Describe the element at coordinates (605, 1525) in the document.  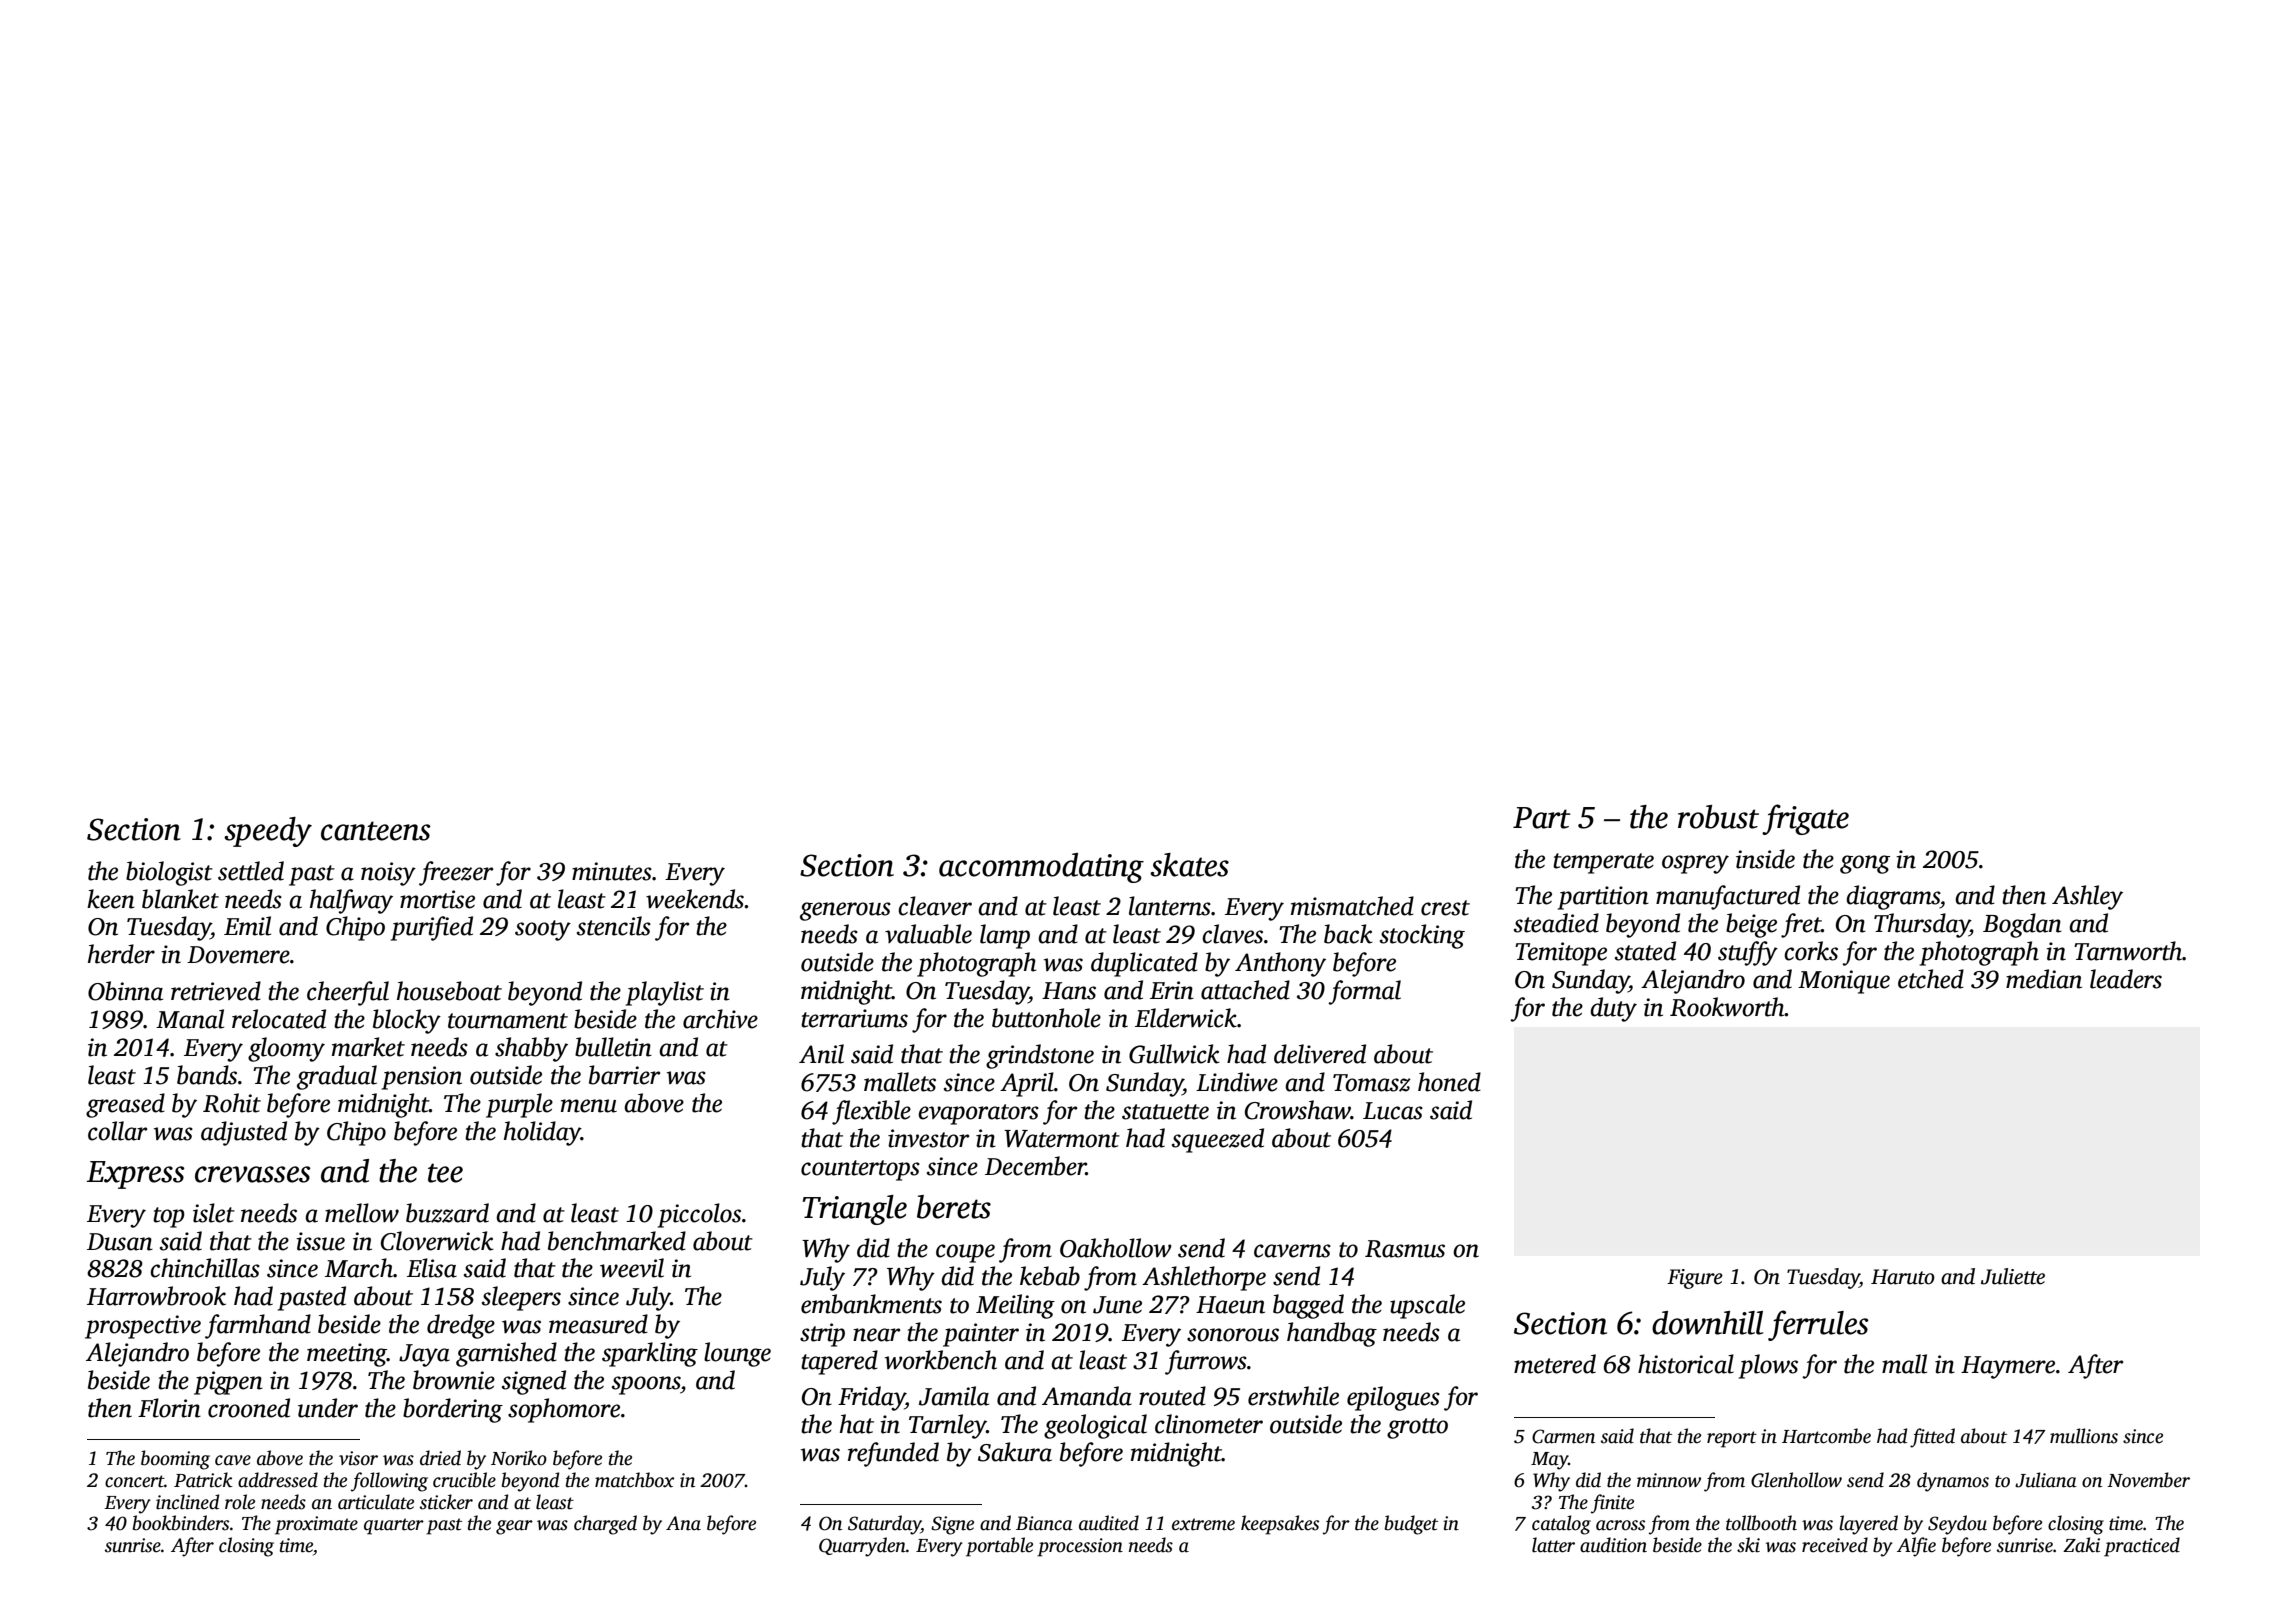
I see `charged` at that location.
